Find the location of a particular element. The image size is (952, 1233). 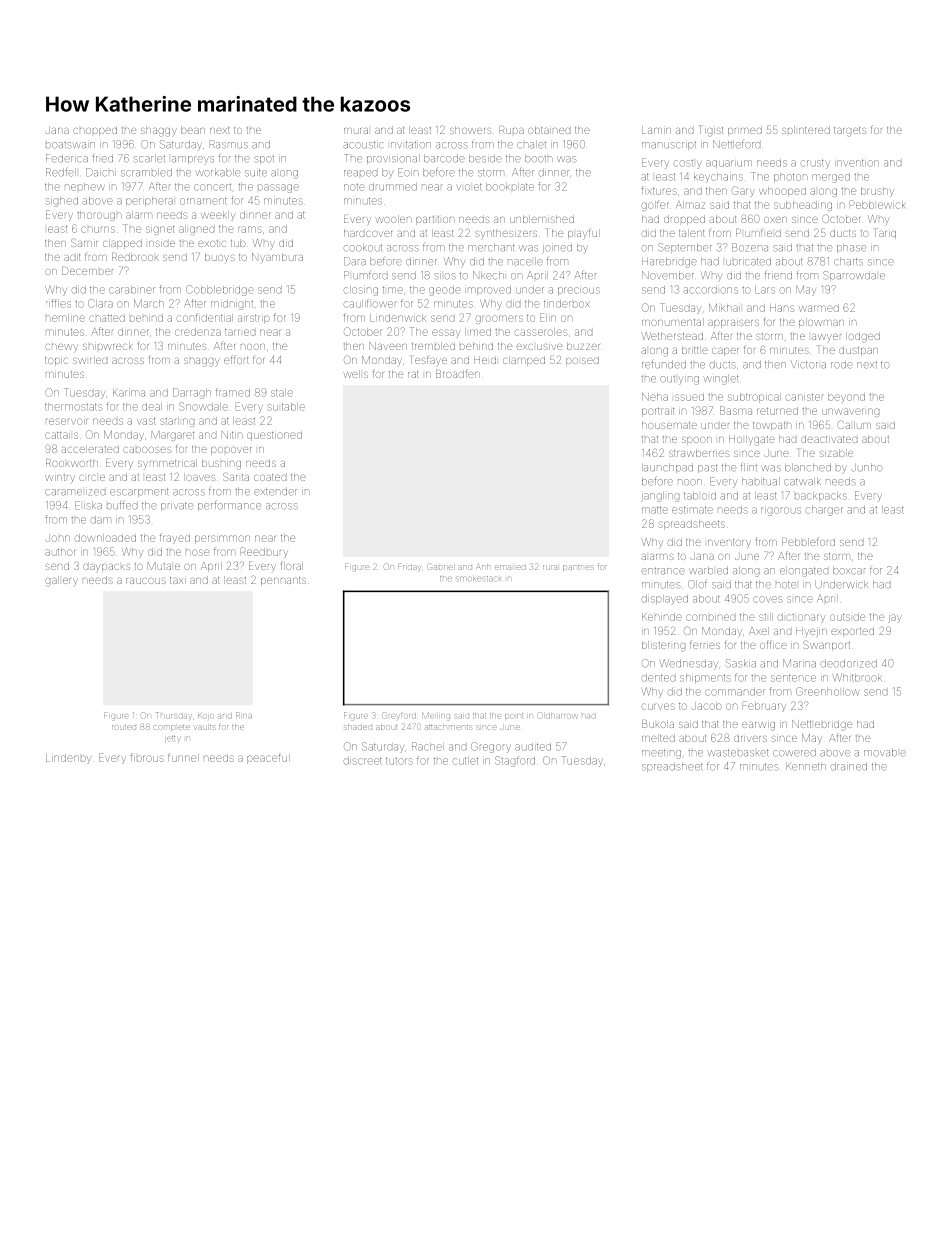

Broadfen is located at coordinates (458, 374).
